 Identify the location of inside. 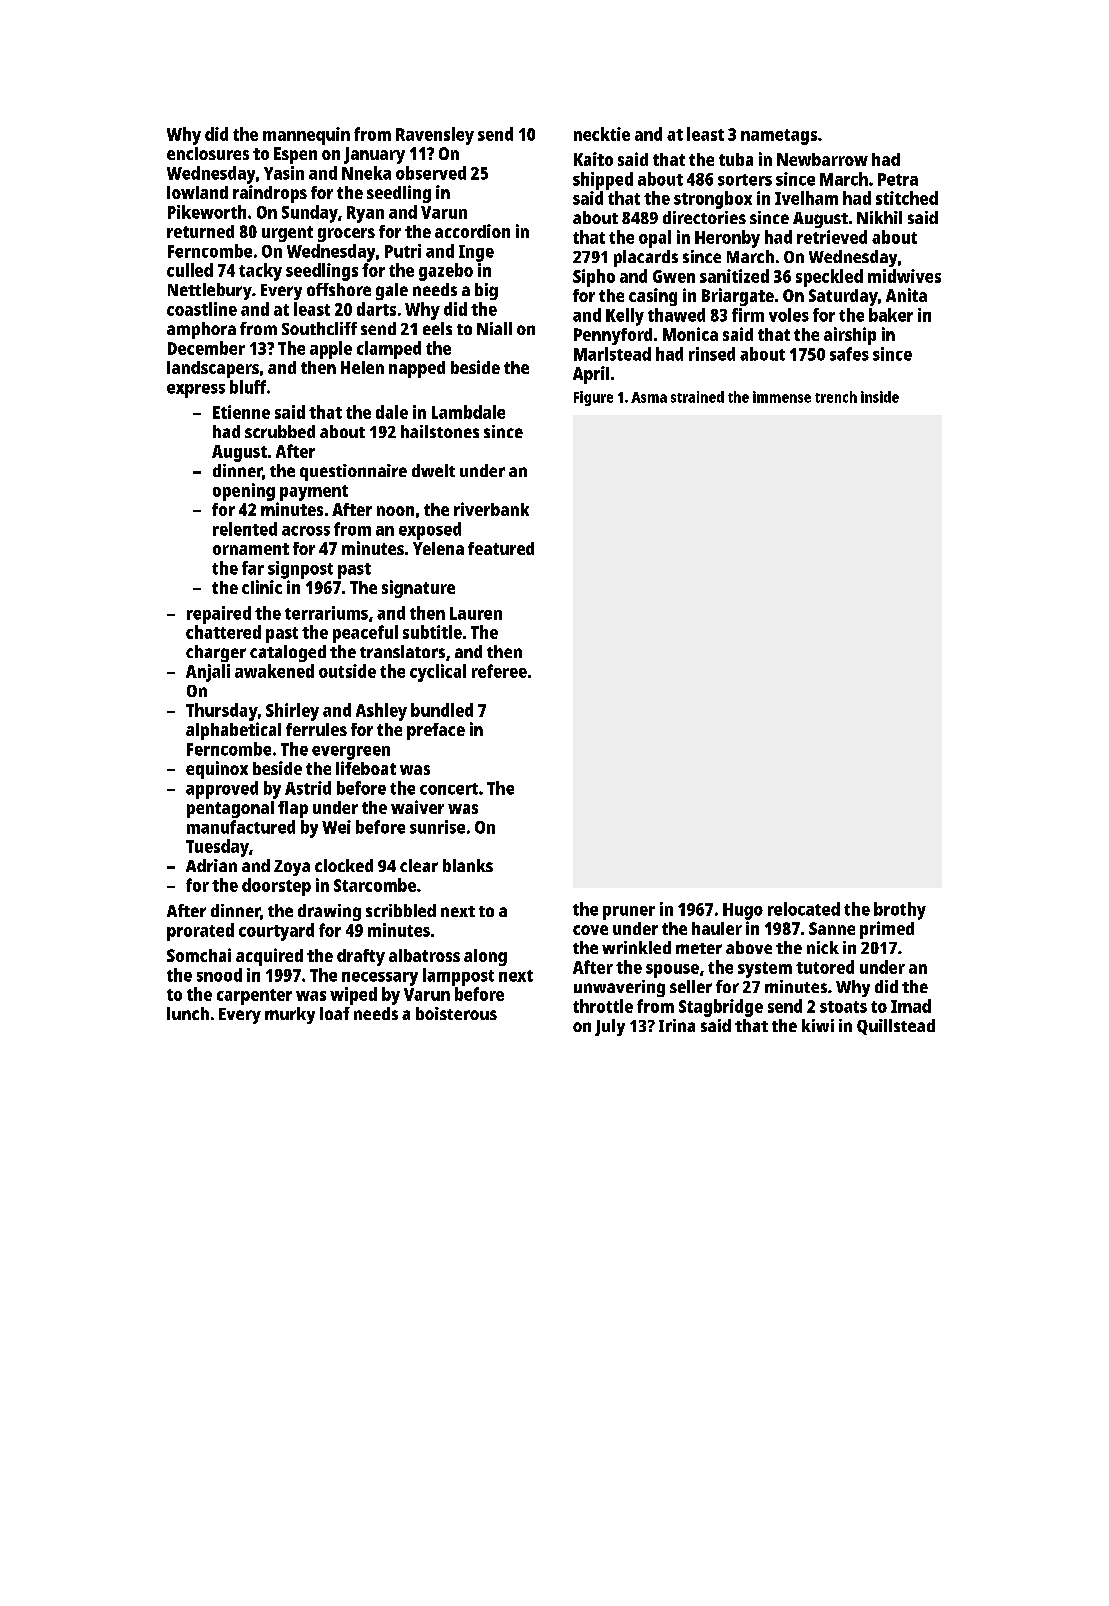
(880, 397).
